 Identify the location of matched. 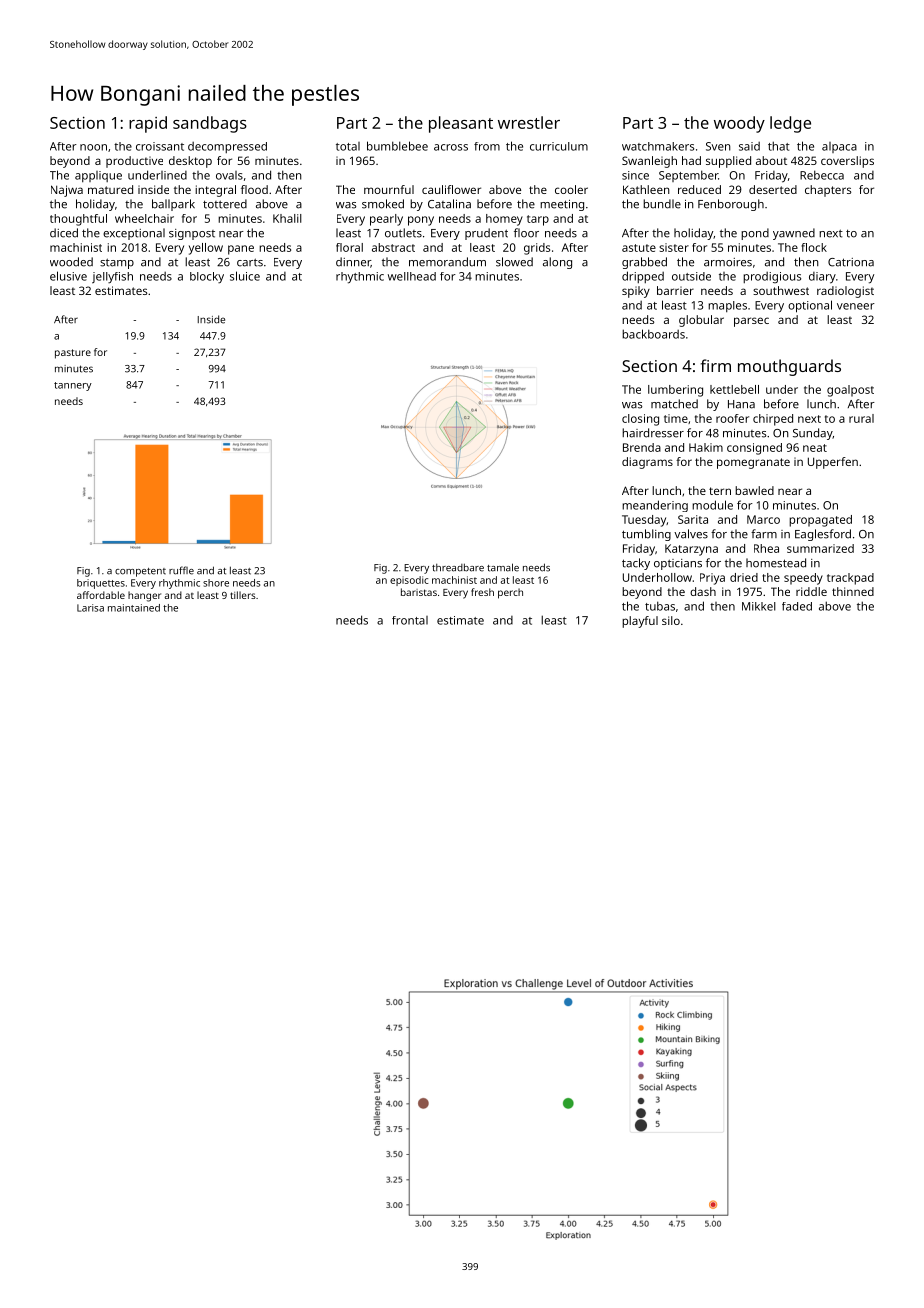
(674, 404).
